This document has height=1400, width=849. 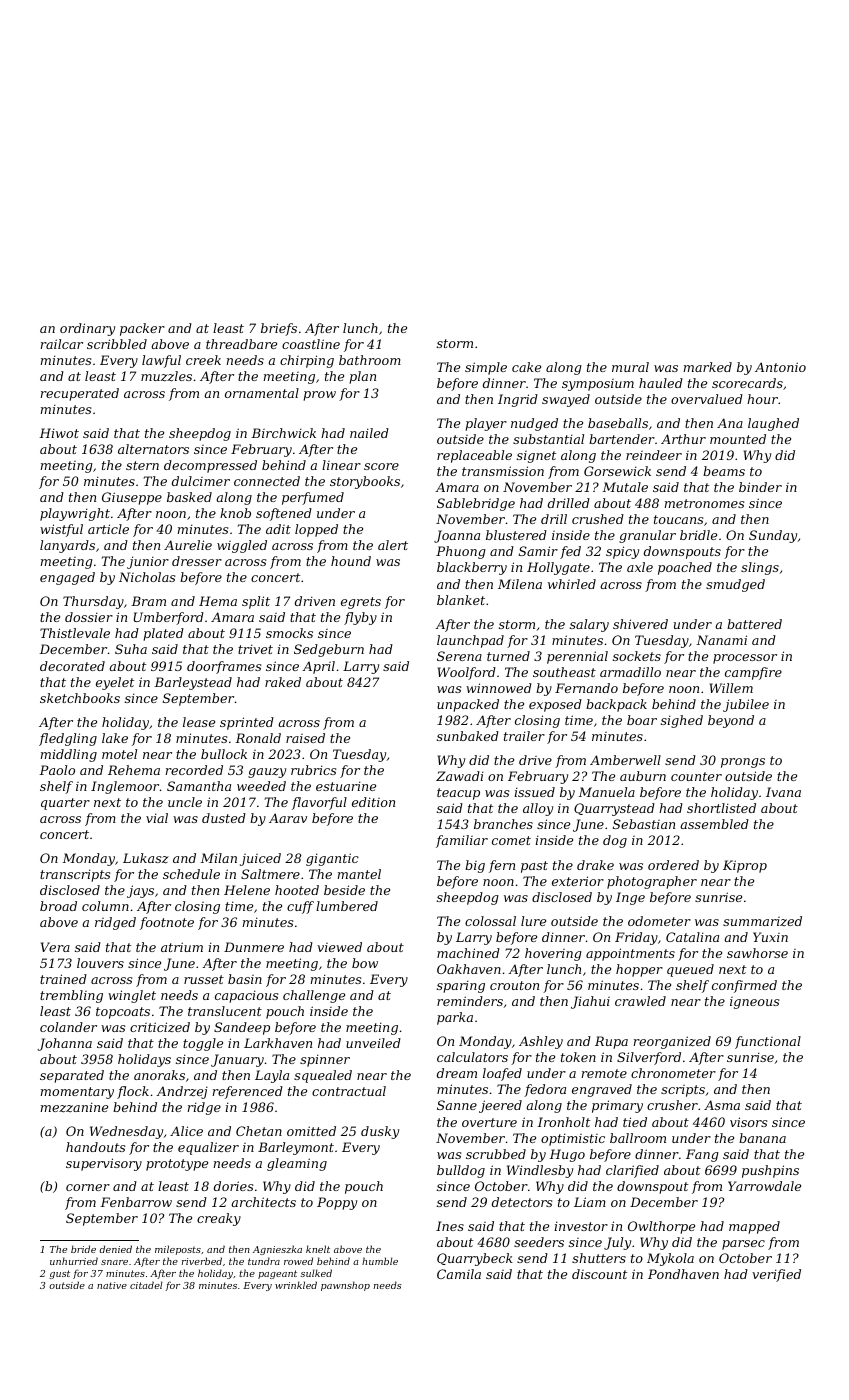 What do you see at coordinates (780, 367) in the document?
I see `Antonio` at bounding box center [780, 367].
